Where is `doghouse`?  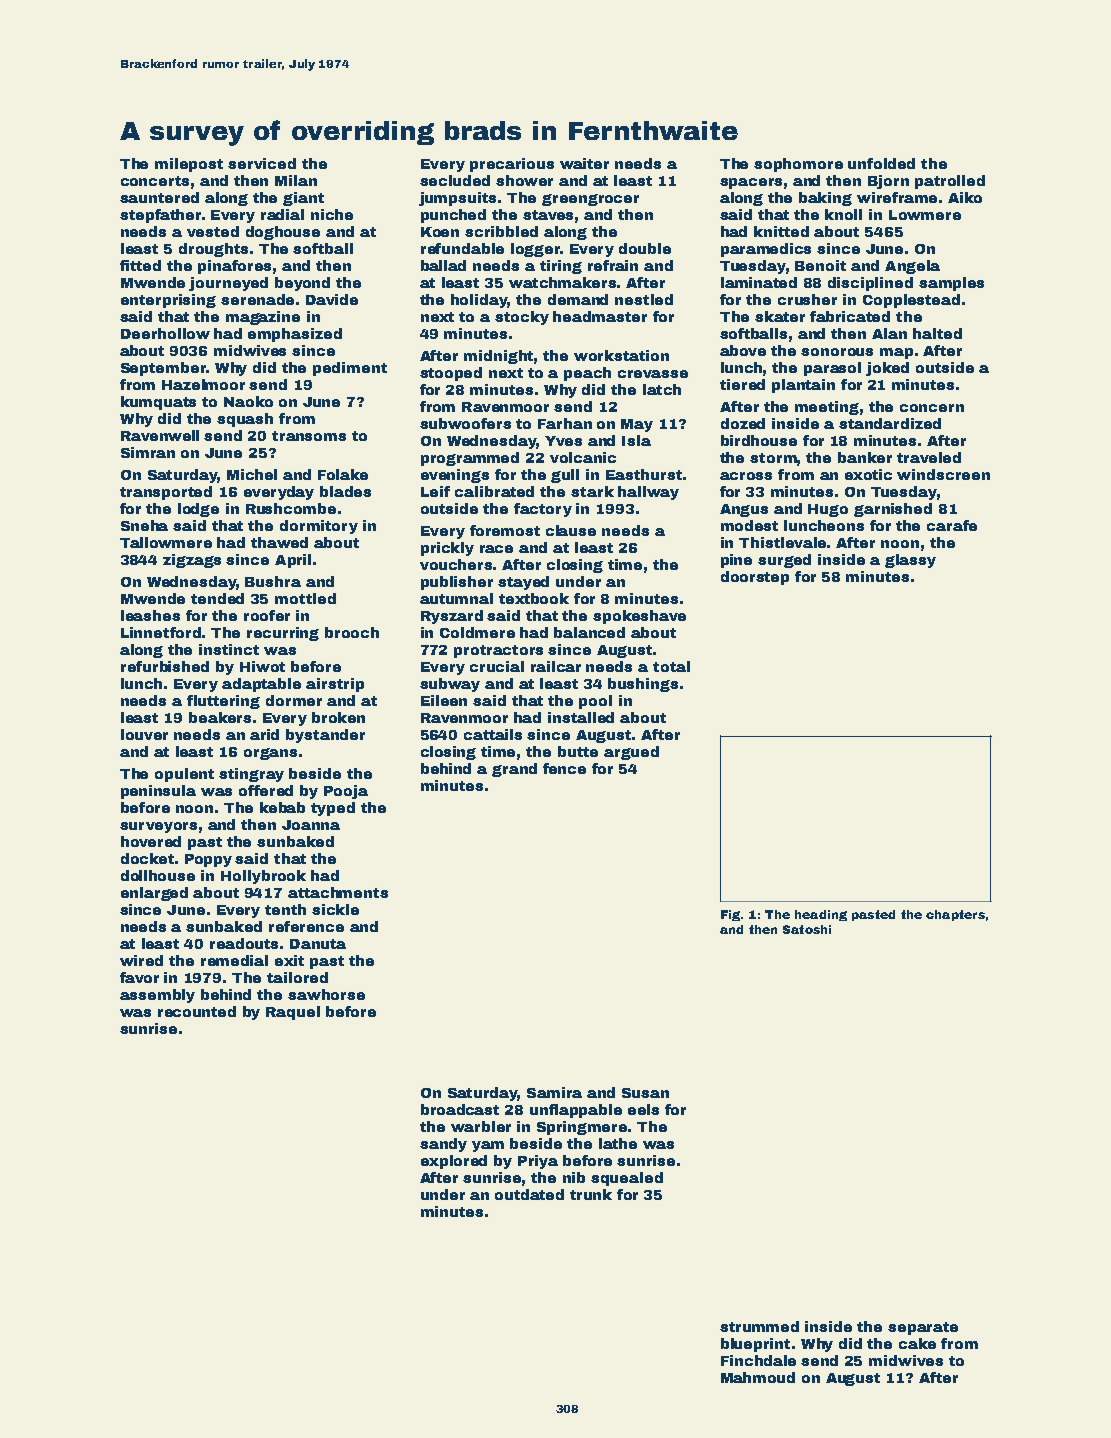
doghouse is located at coordinates (283, 233).
